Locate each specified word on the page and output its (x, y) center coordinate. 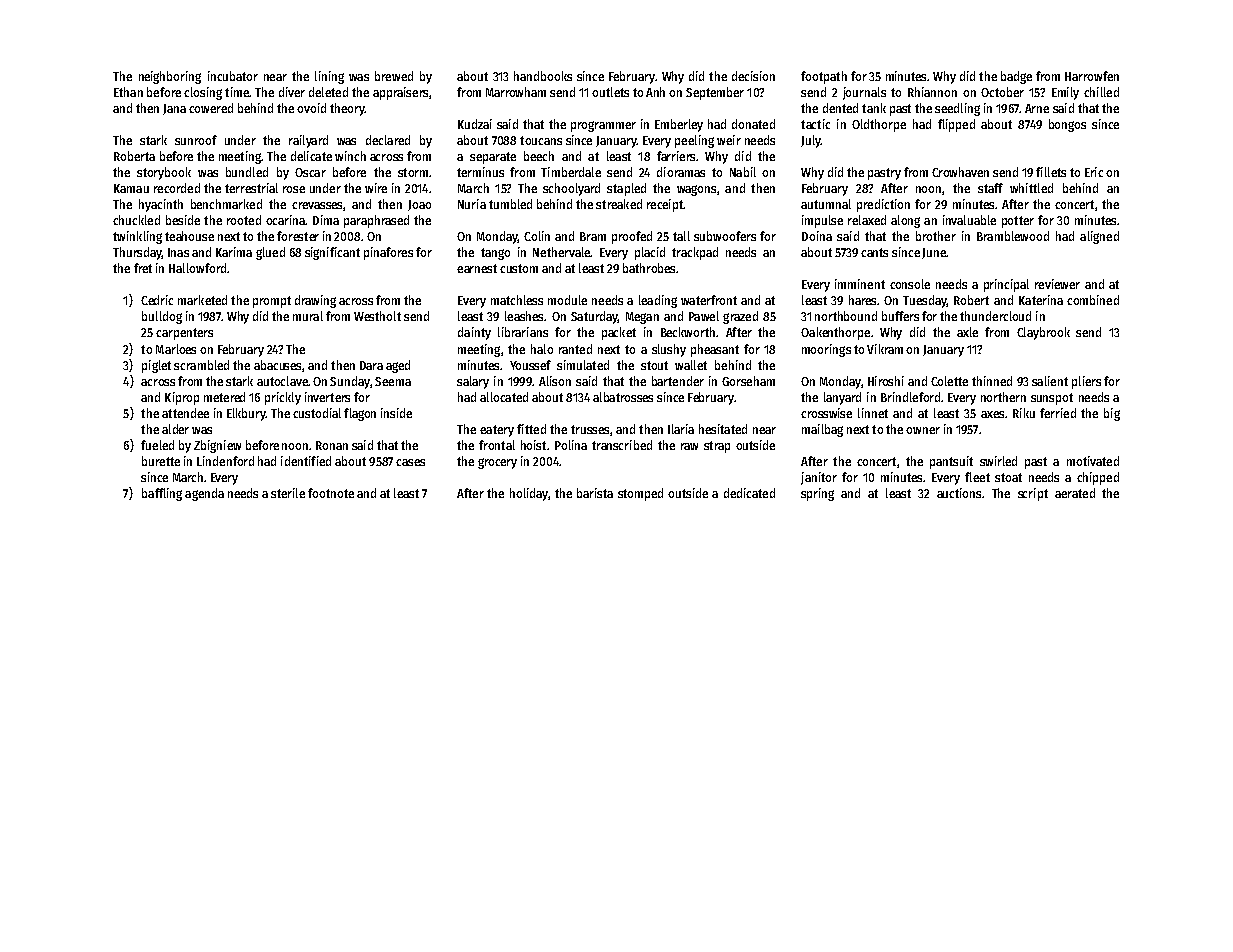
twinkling (137, 237)
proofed (632, 237)
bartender (678, 381)
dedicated (749, 493)
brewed (394, 76)
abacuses (278, 366)
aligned (1099, 237)
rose (294, 189)
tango (495, 254)
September (715, 93)
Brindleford (910, 397)
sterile (288, 493)
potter (1018, 222)
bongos (1067, 125)
